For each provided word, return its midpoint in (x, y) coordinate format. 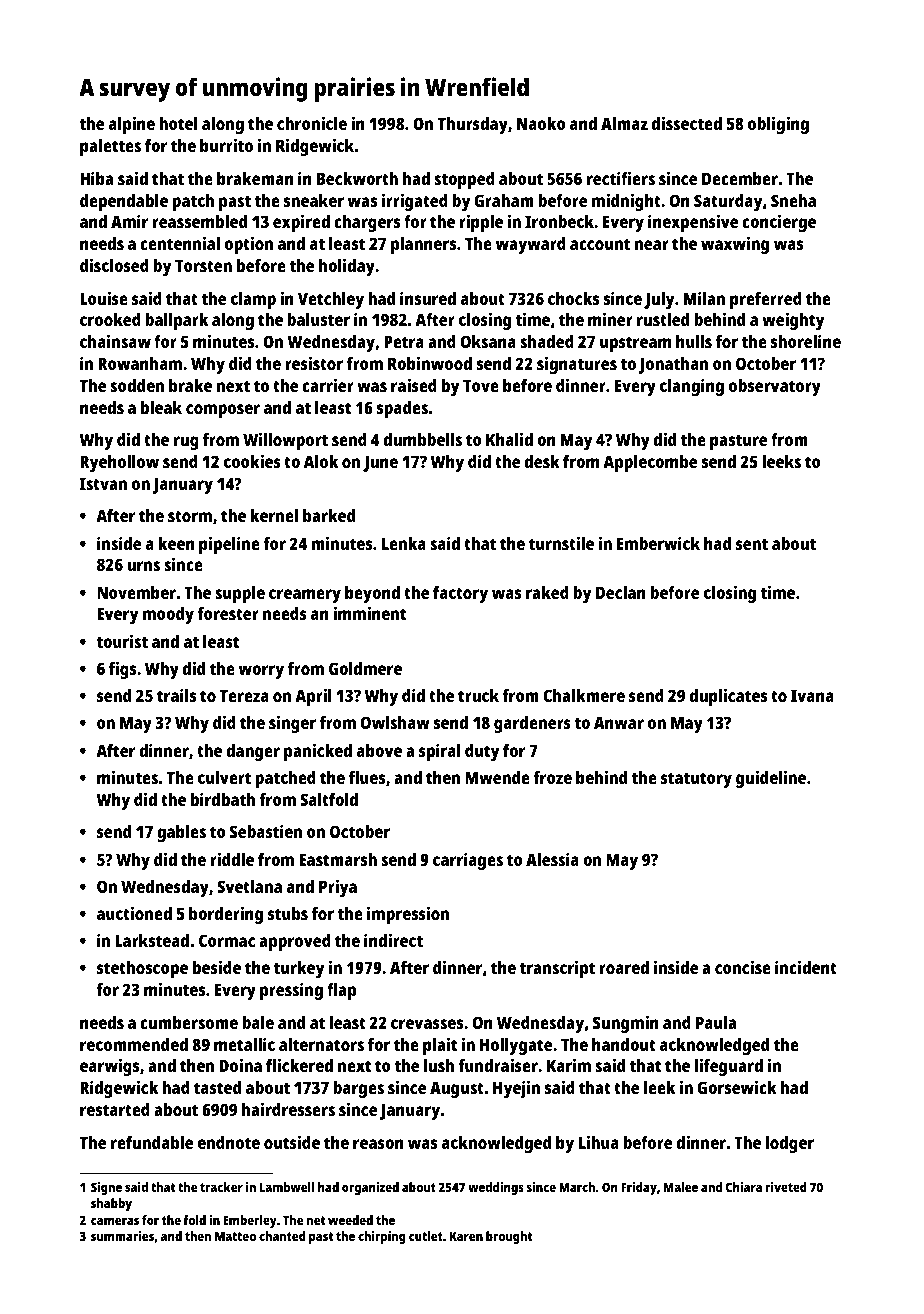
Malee (681, 1187)
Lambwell (287, 1187)
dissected (687, 123)
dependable (124, 202)
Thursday (473, 125)
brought (509, 1237)
